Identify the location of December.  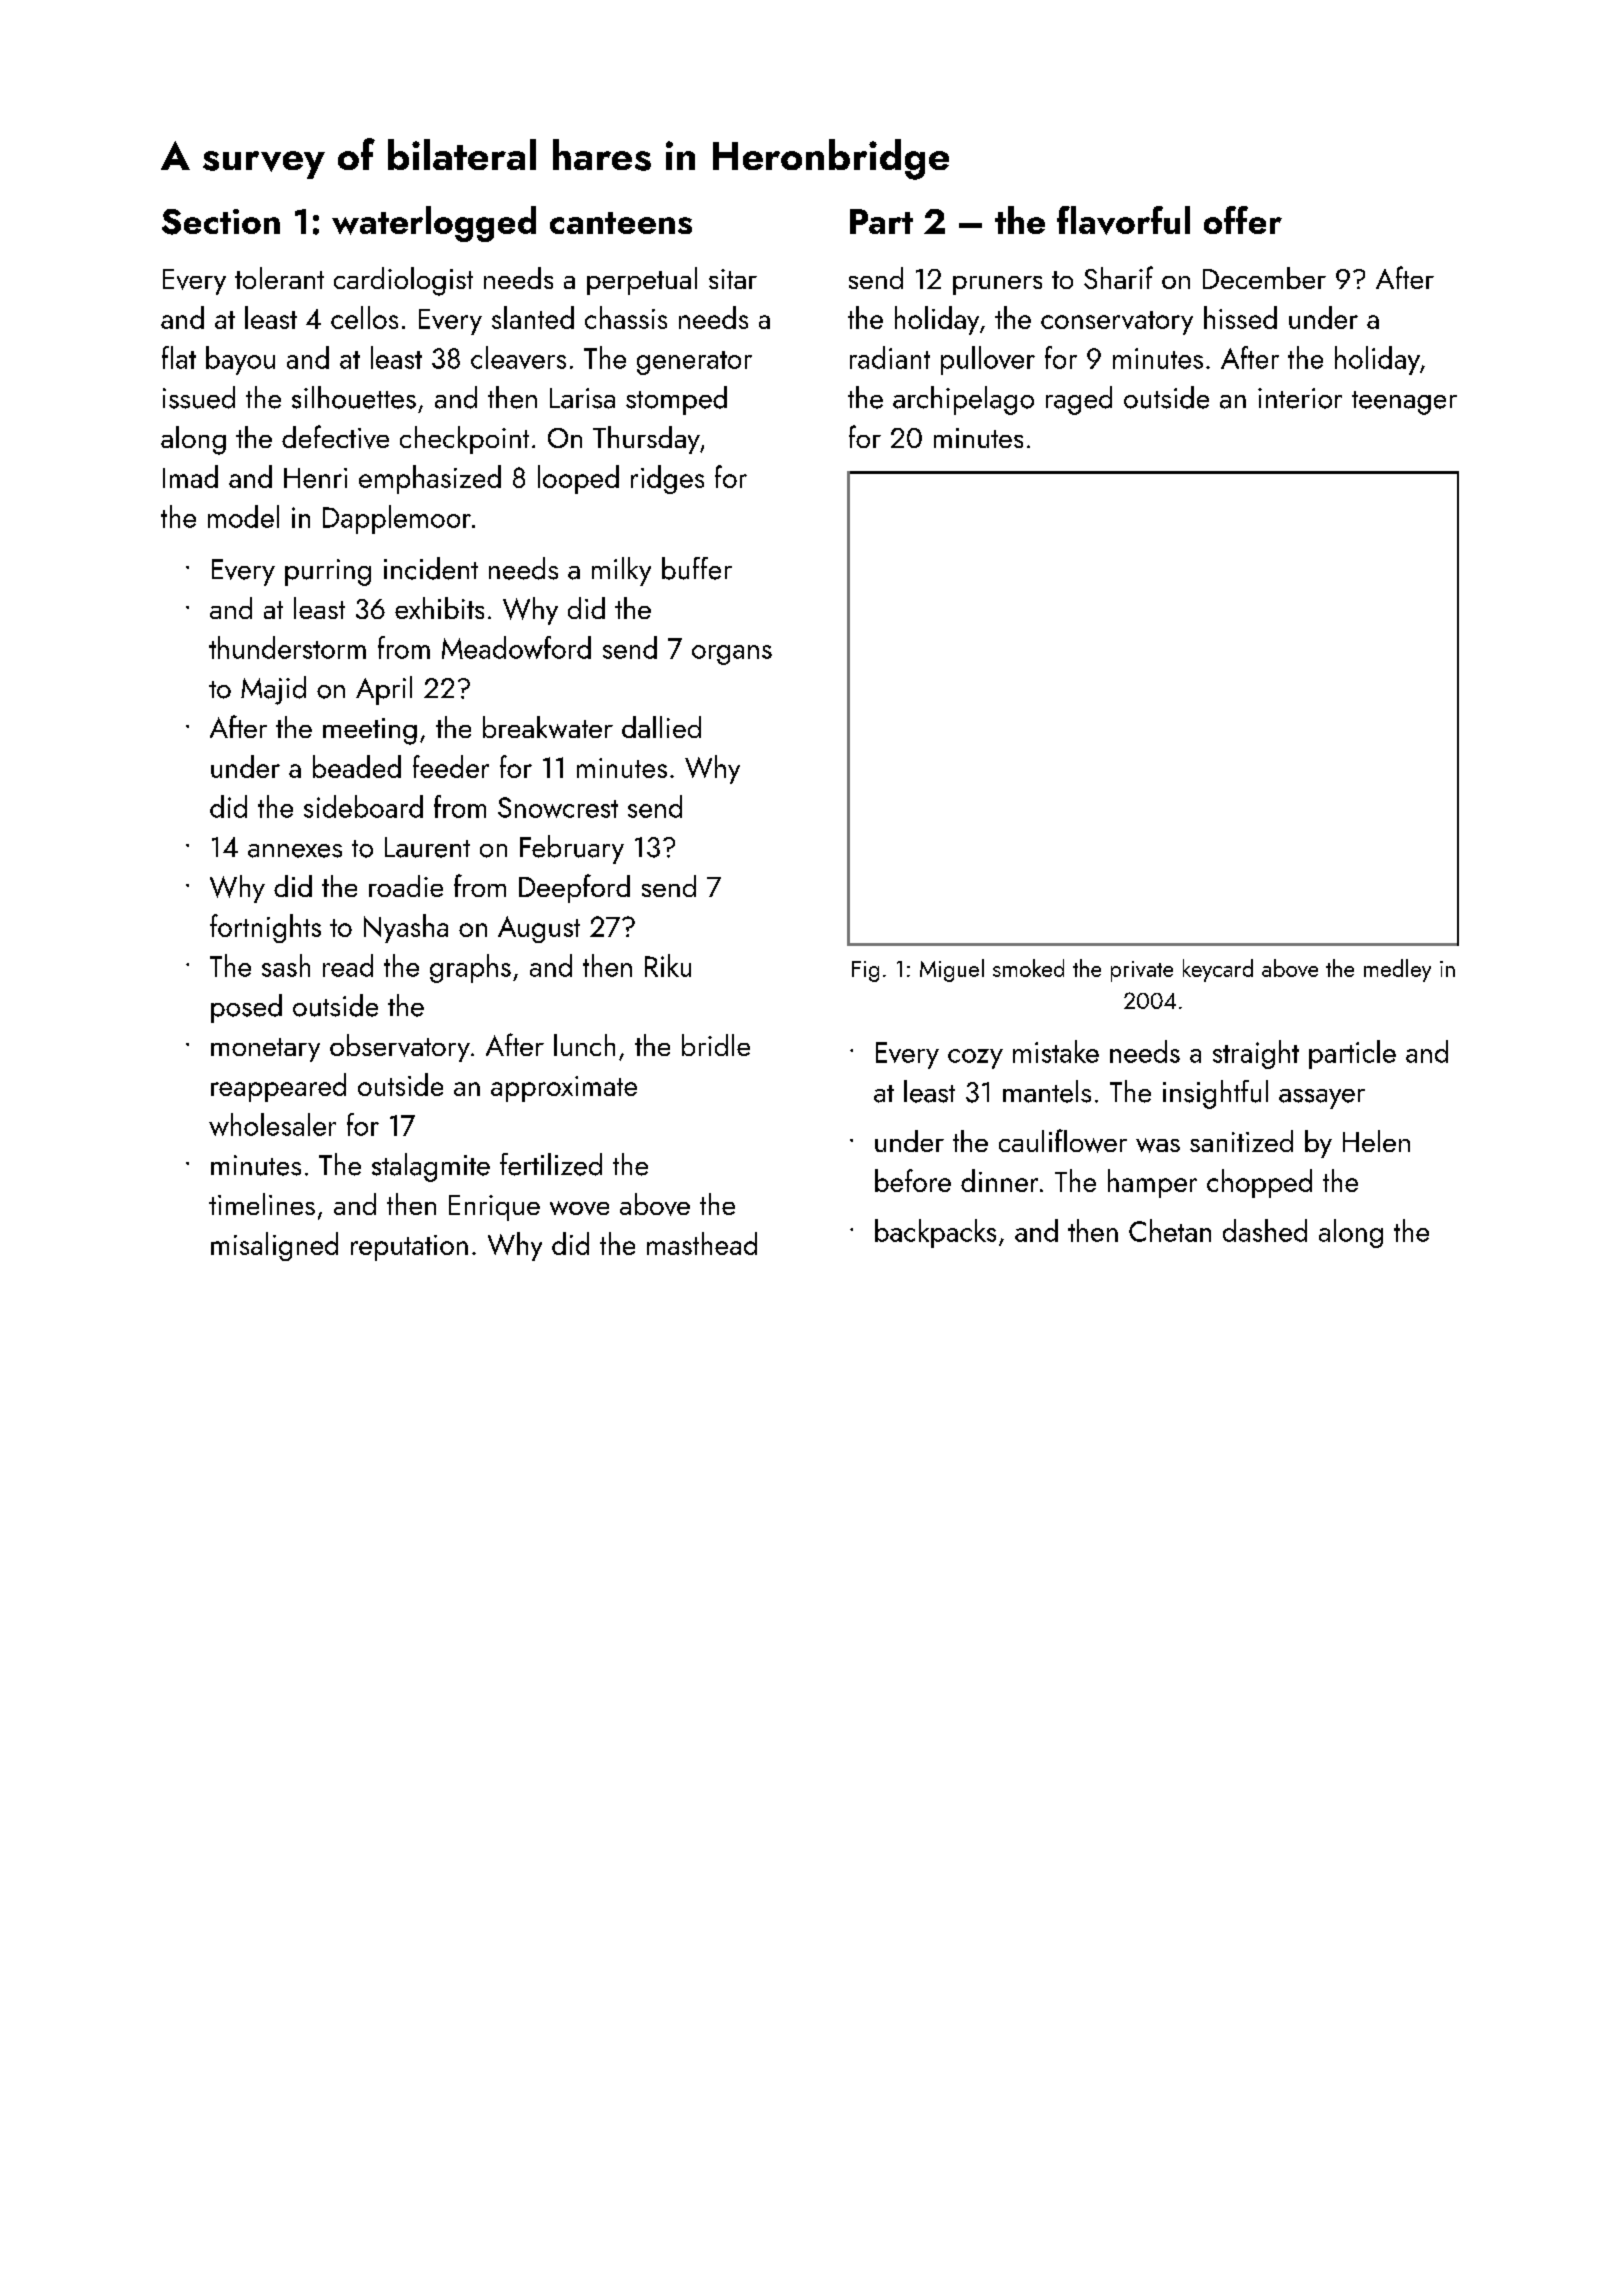
(1264, 278).
